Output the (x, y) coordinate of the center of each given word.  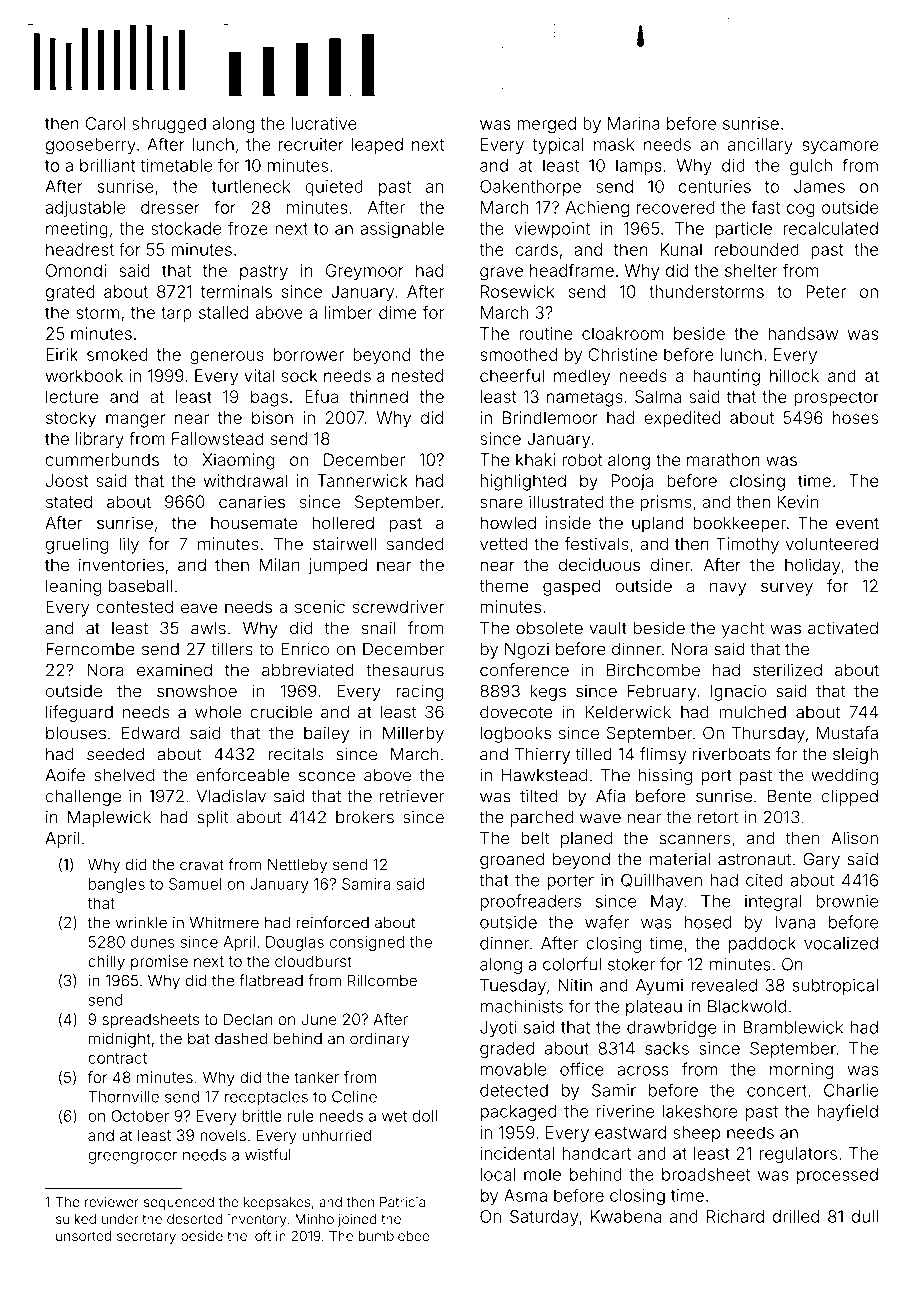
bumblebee (393, 1236)
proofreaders (531, 902)
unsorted (83, 1236)
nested (417, 375)
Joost (67, 480)
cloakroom (622, 333)
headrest (80, 249)
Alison (854, 838)
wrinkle (141, 922)
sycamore (840, 147)
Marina (634, 123)
